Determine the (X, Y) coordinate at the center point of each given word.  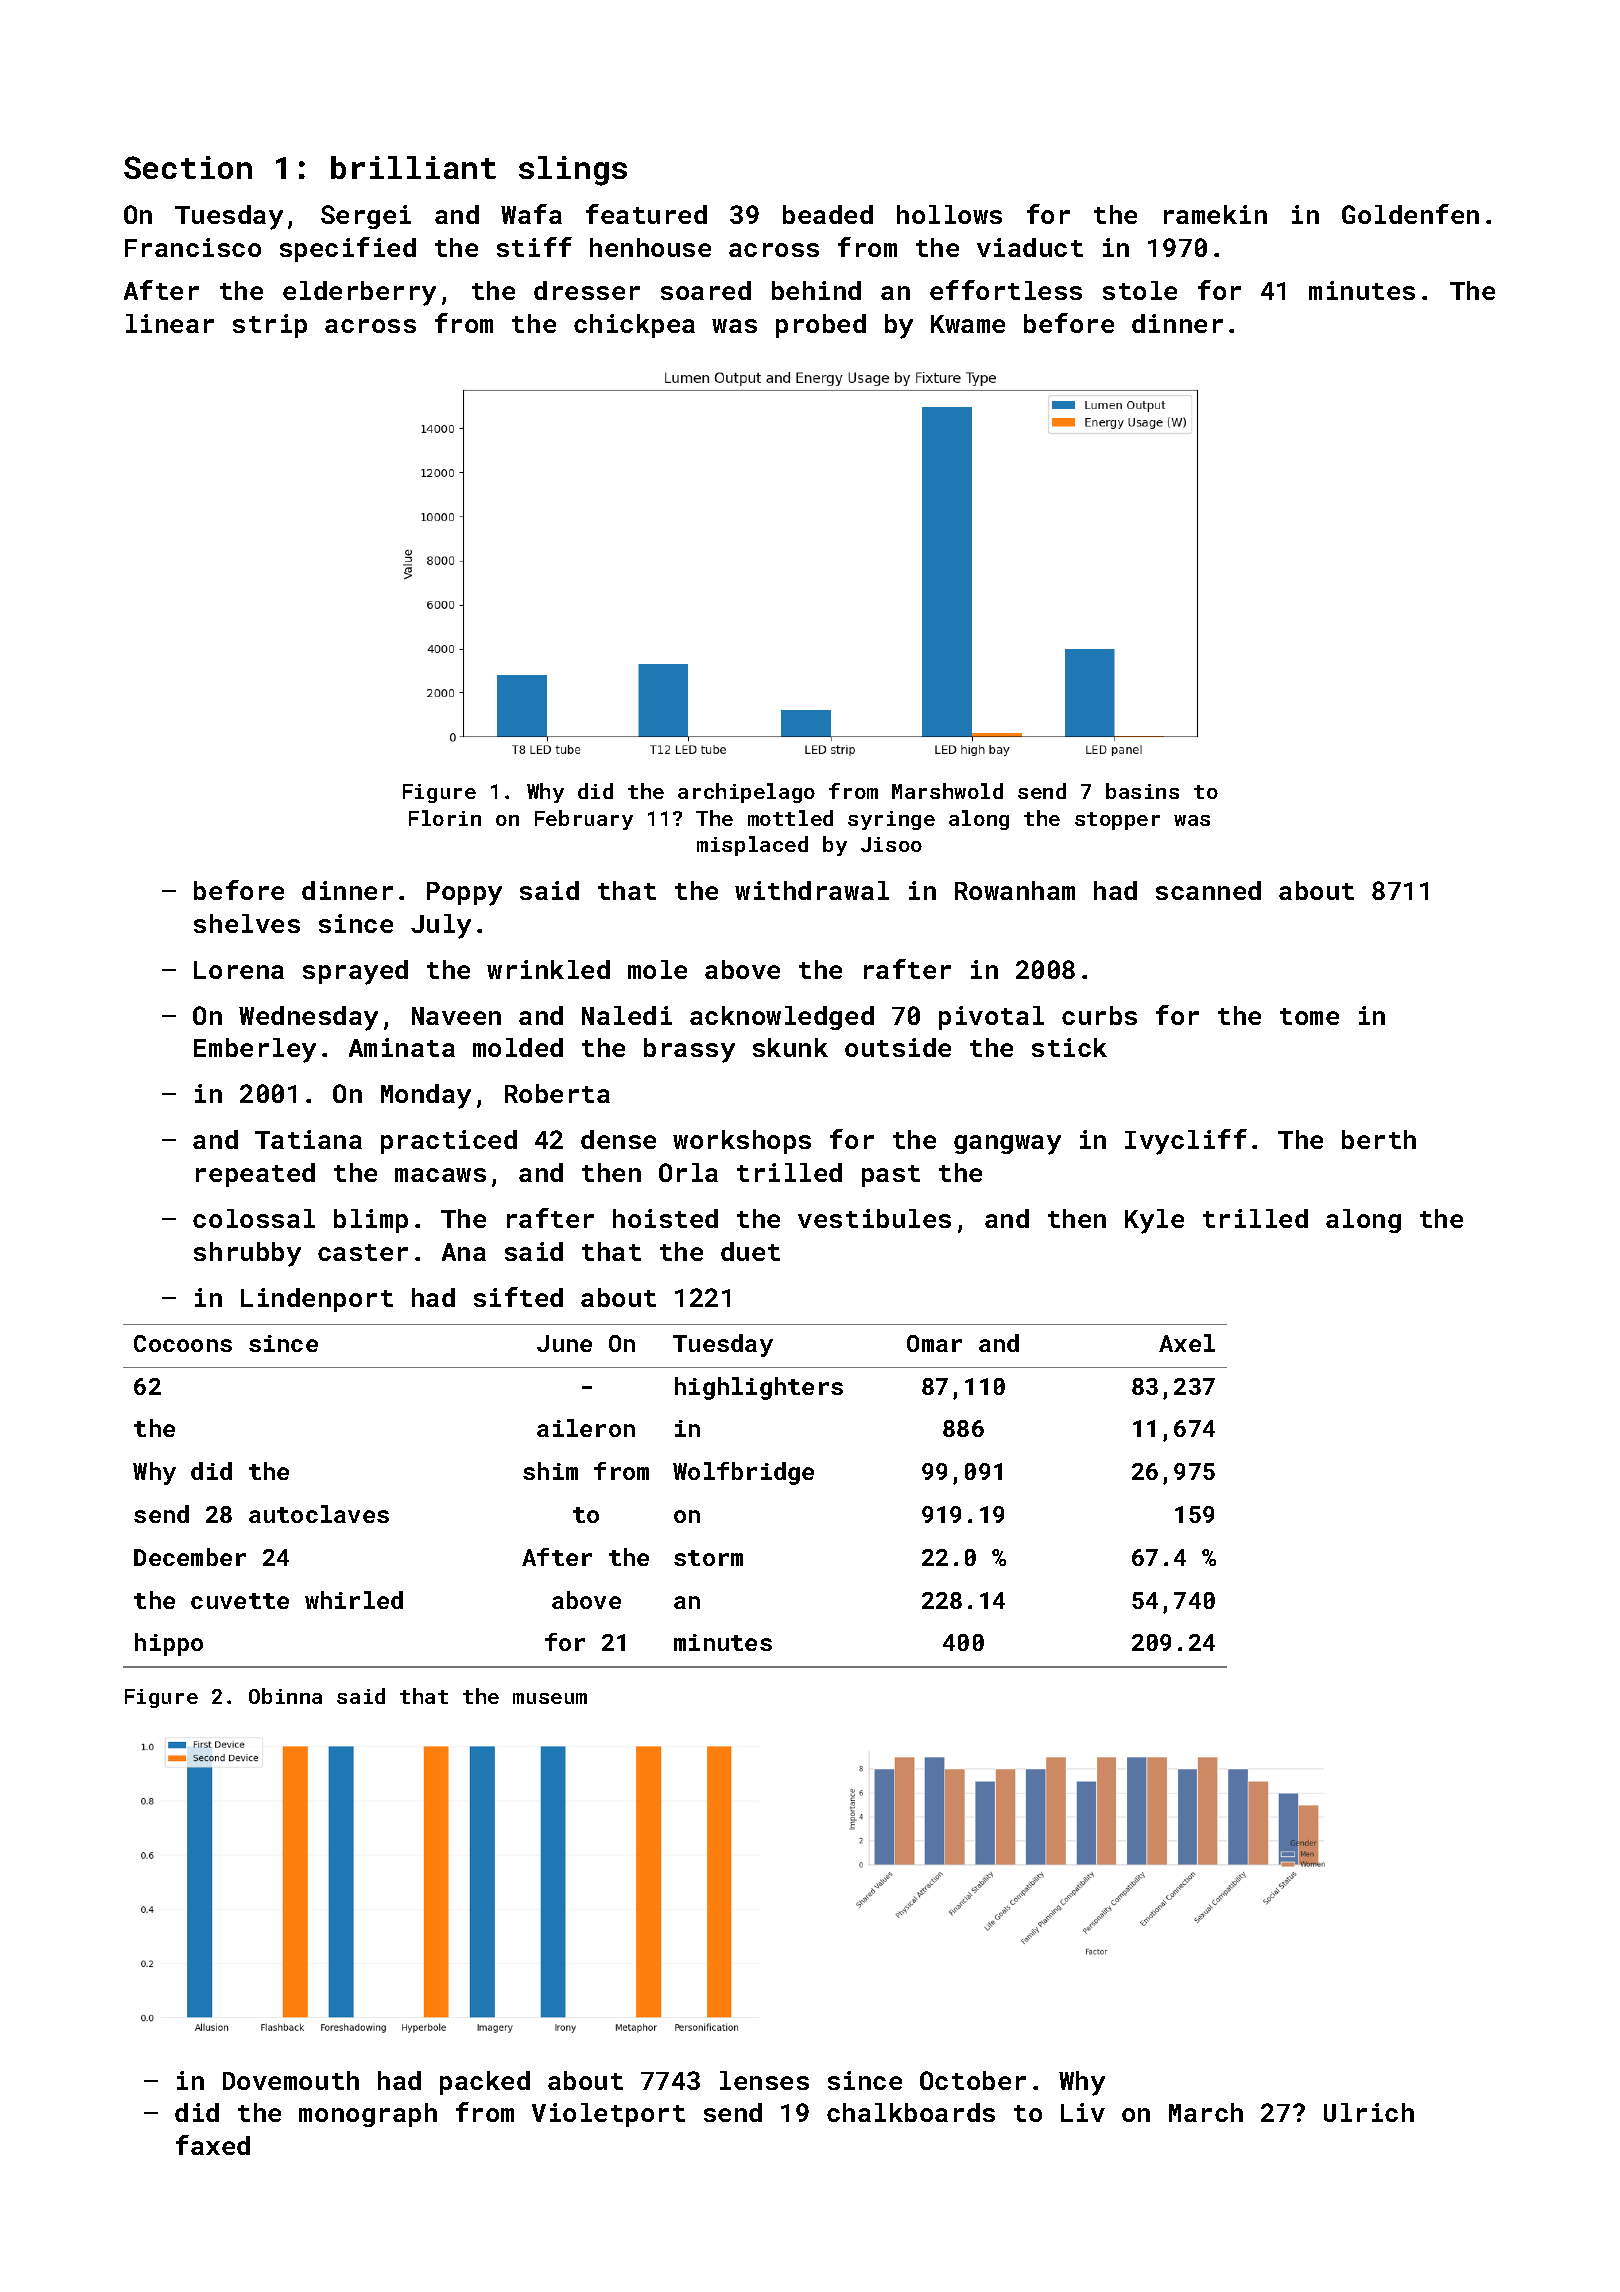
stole (1140, 290)
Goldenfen (1410, 214)
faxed (213, 2145)
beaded (828, 214)
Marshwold (947, 791)
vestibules (874, 1218)
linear (170, 323)
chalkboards (911, 2112)
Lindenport (317, 1300)
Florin (445, 818)
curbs (1099, 1015)
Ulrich (1369, 2112)
